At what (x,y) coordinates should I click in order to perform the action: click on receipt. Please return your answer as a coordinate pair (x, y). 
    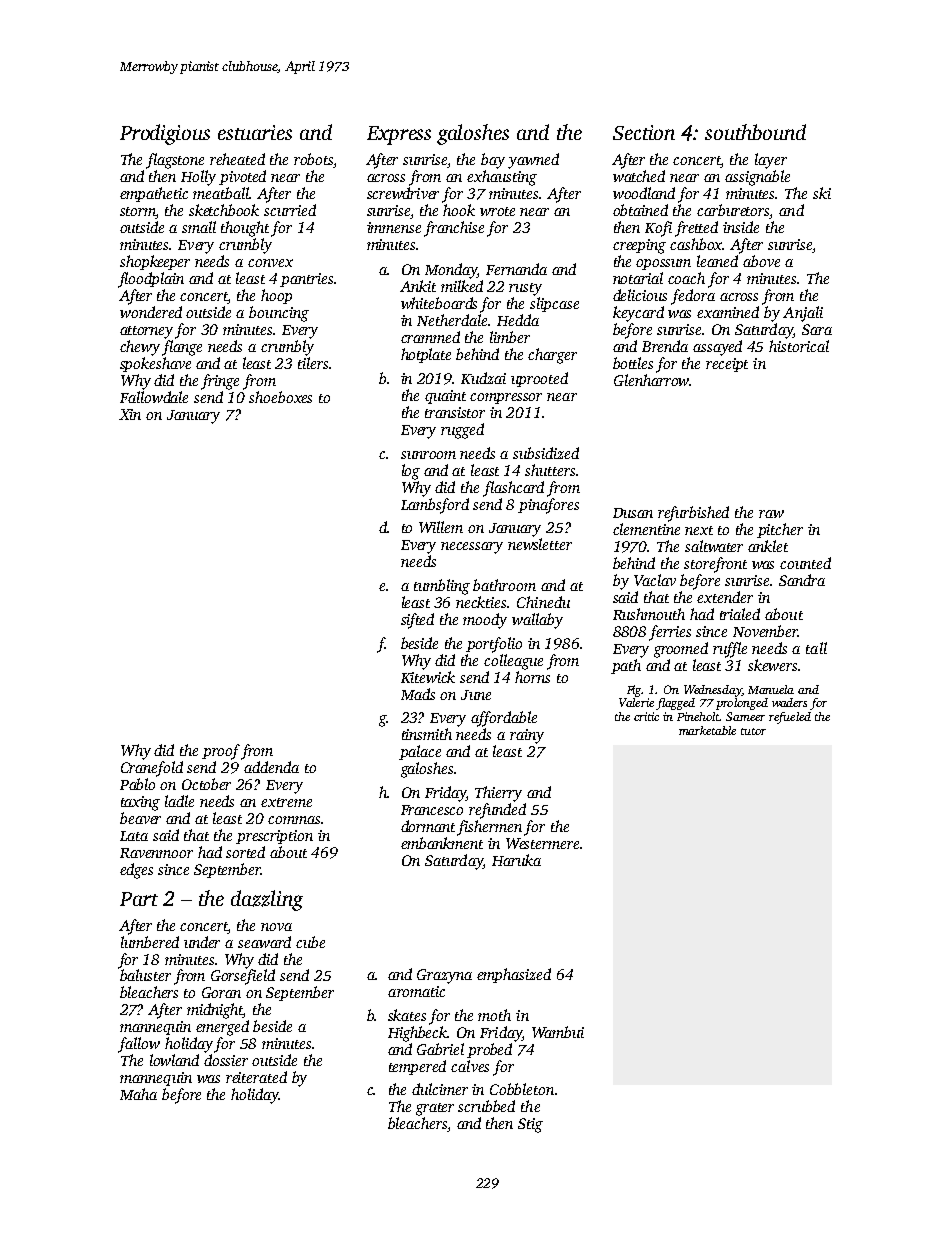
    Looking at the image, I should click on (727, 365).
